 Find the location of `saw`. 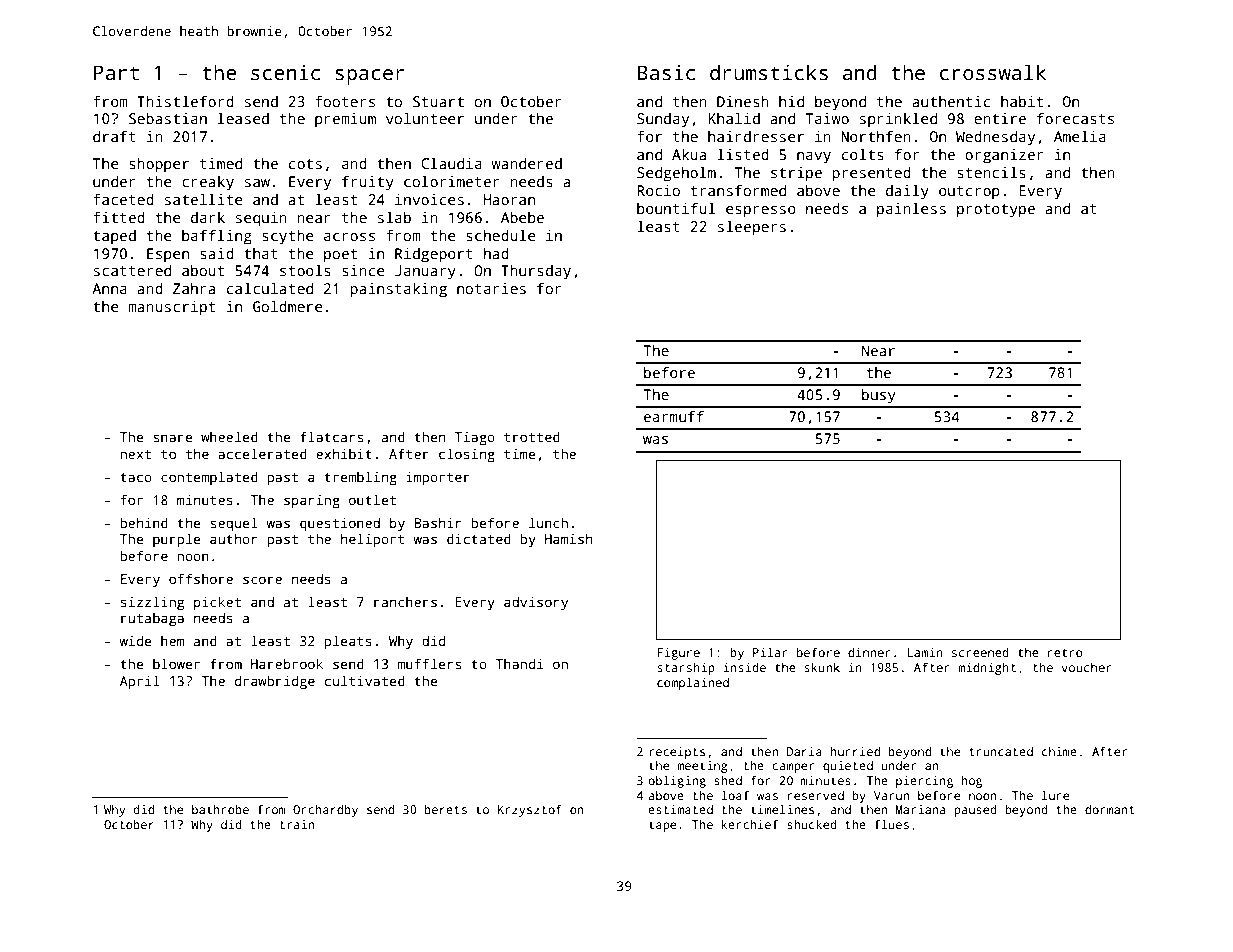

saw is located at coordinates (257, 183).
